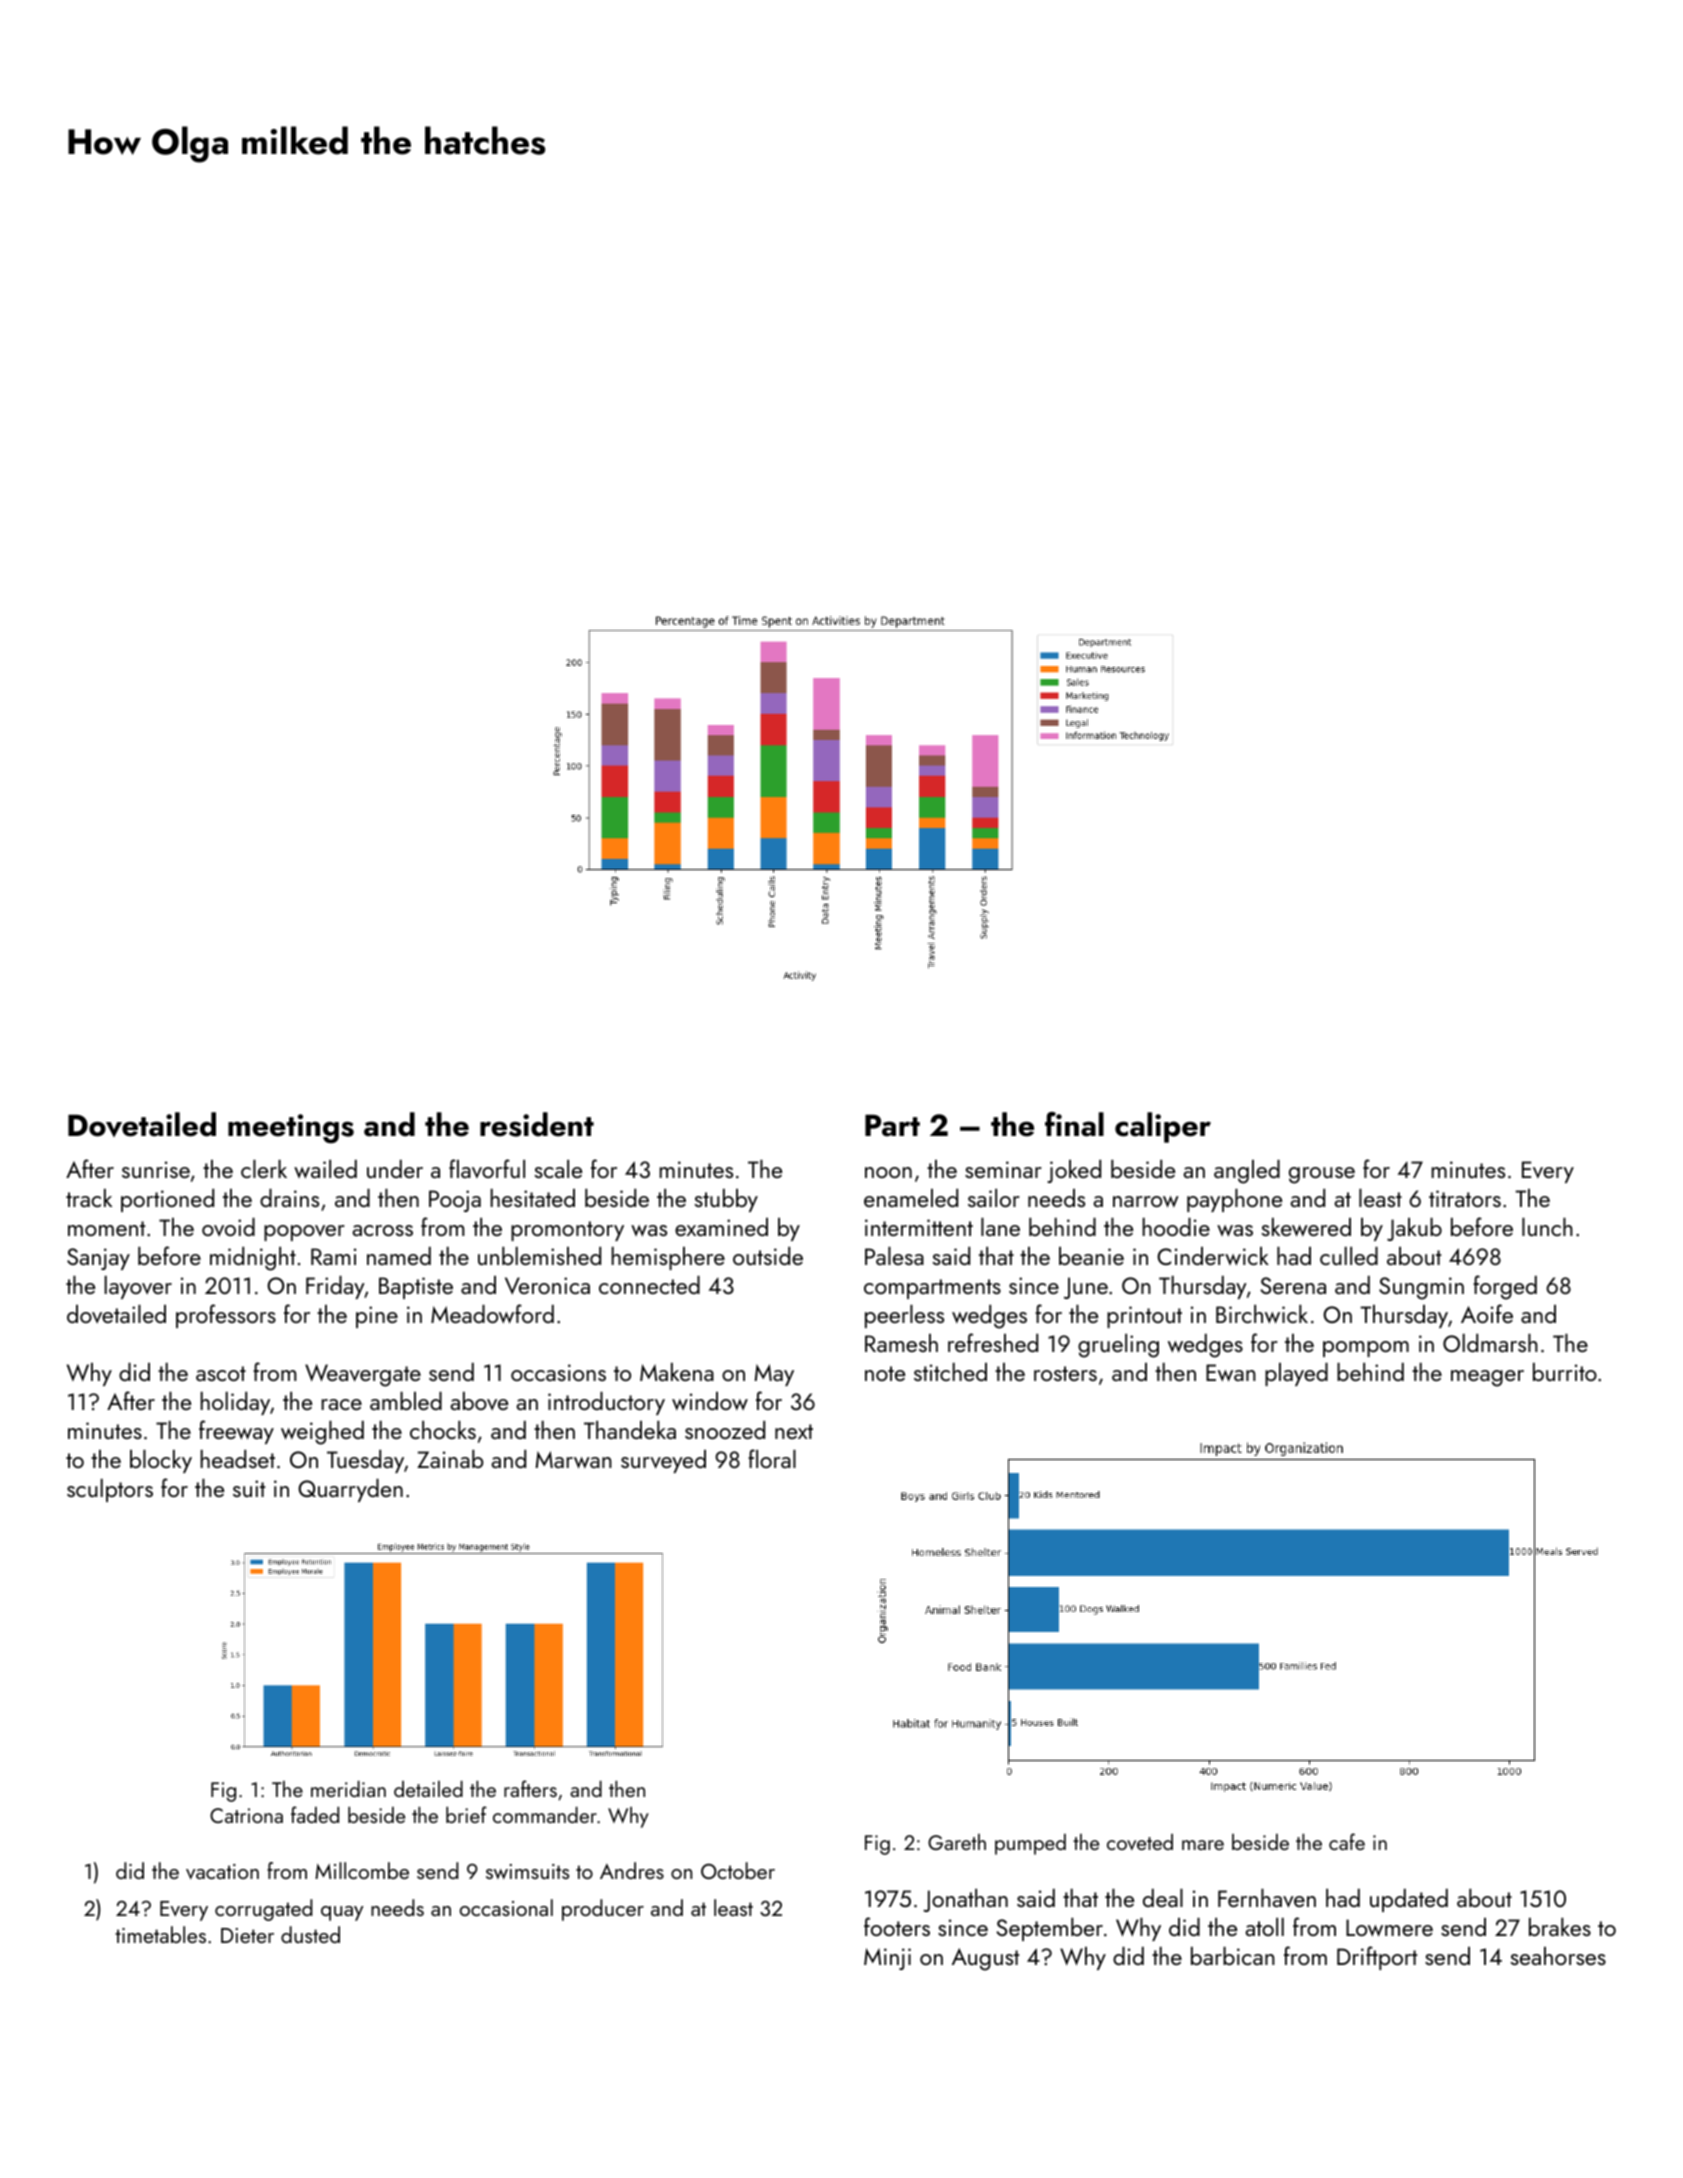  What do you see at coordinates (768, 1256) in the screenshot?
I see `outside` at bounding box center [768, 1256].
